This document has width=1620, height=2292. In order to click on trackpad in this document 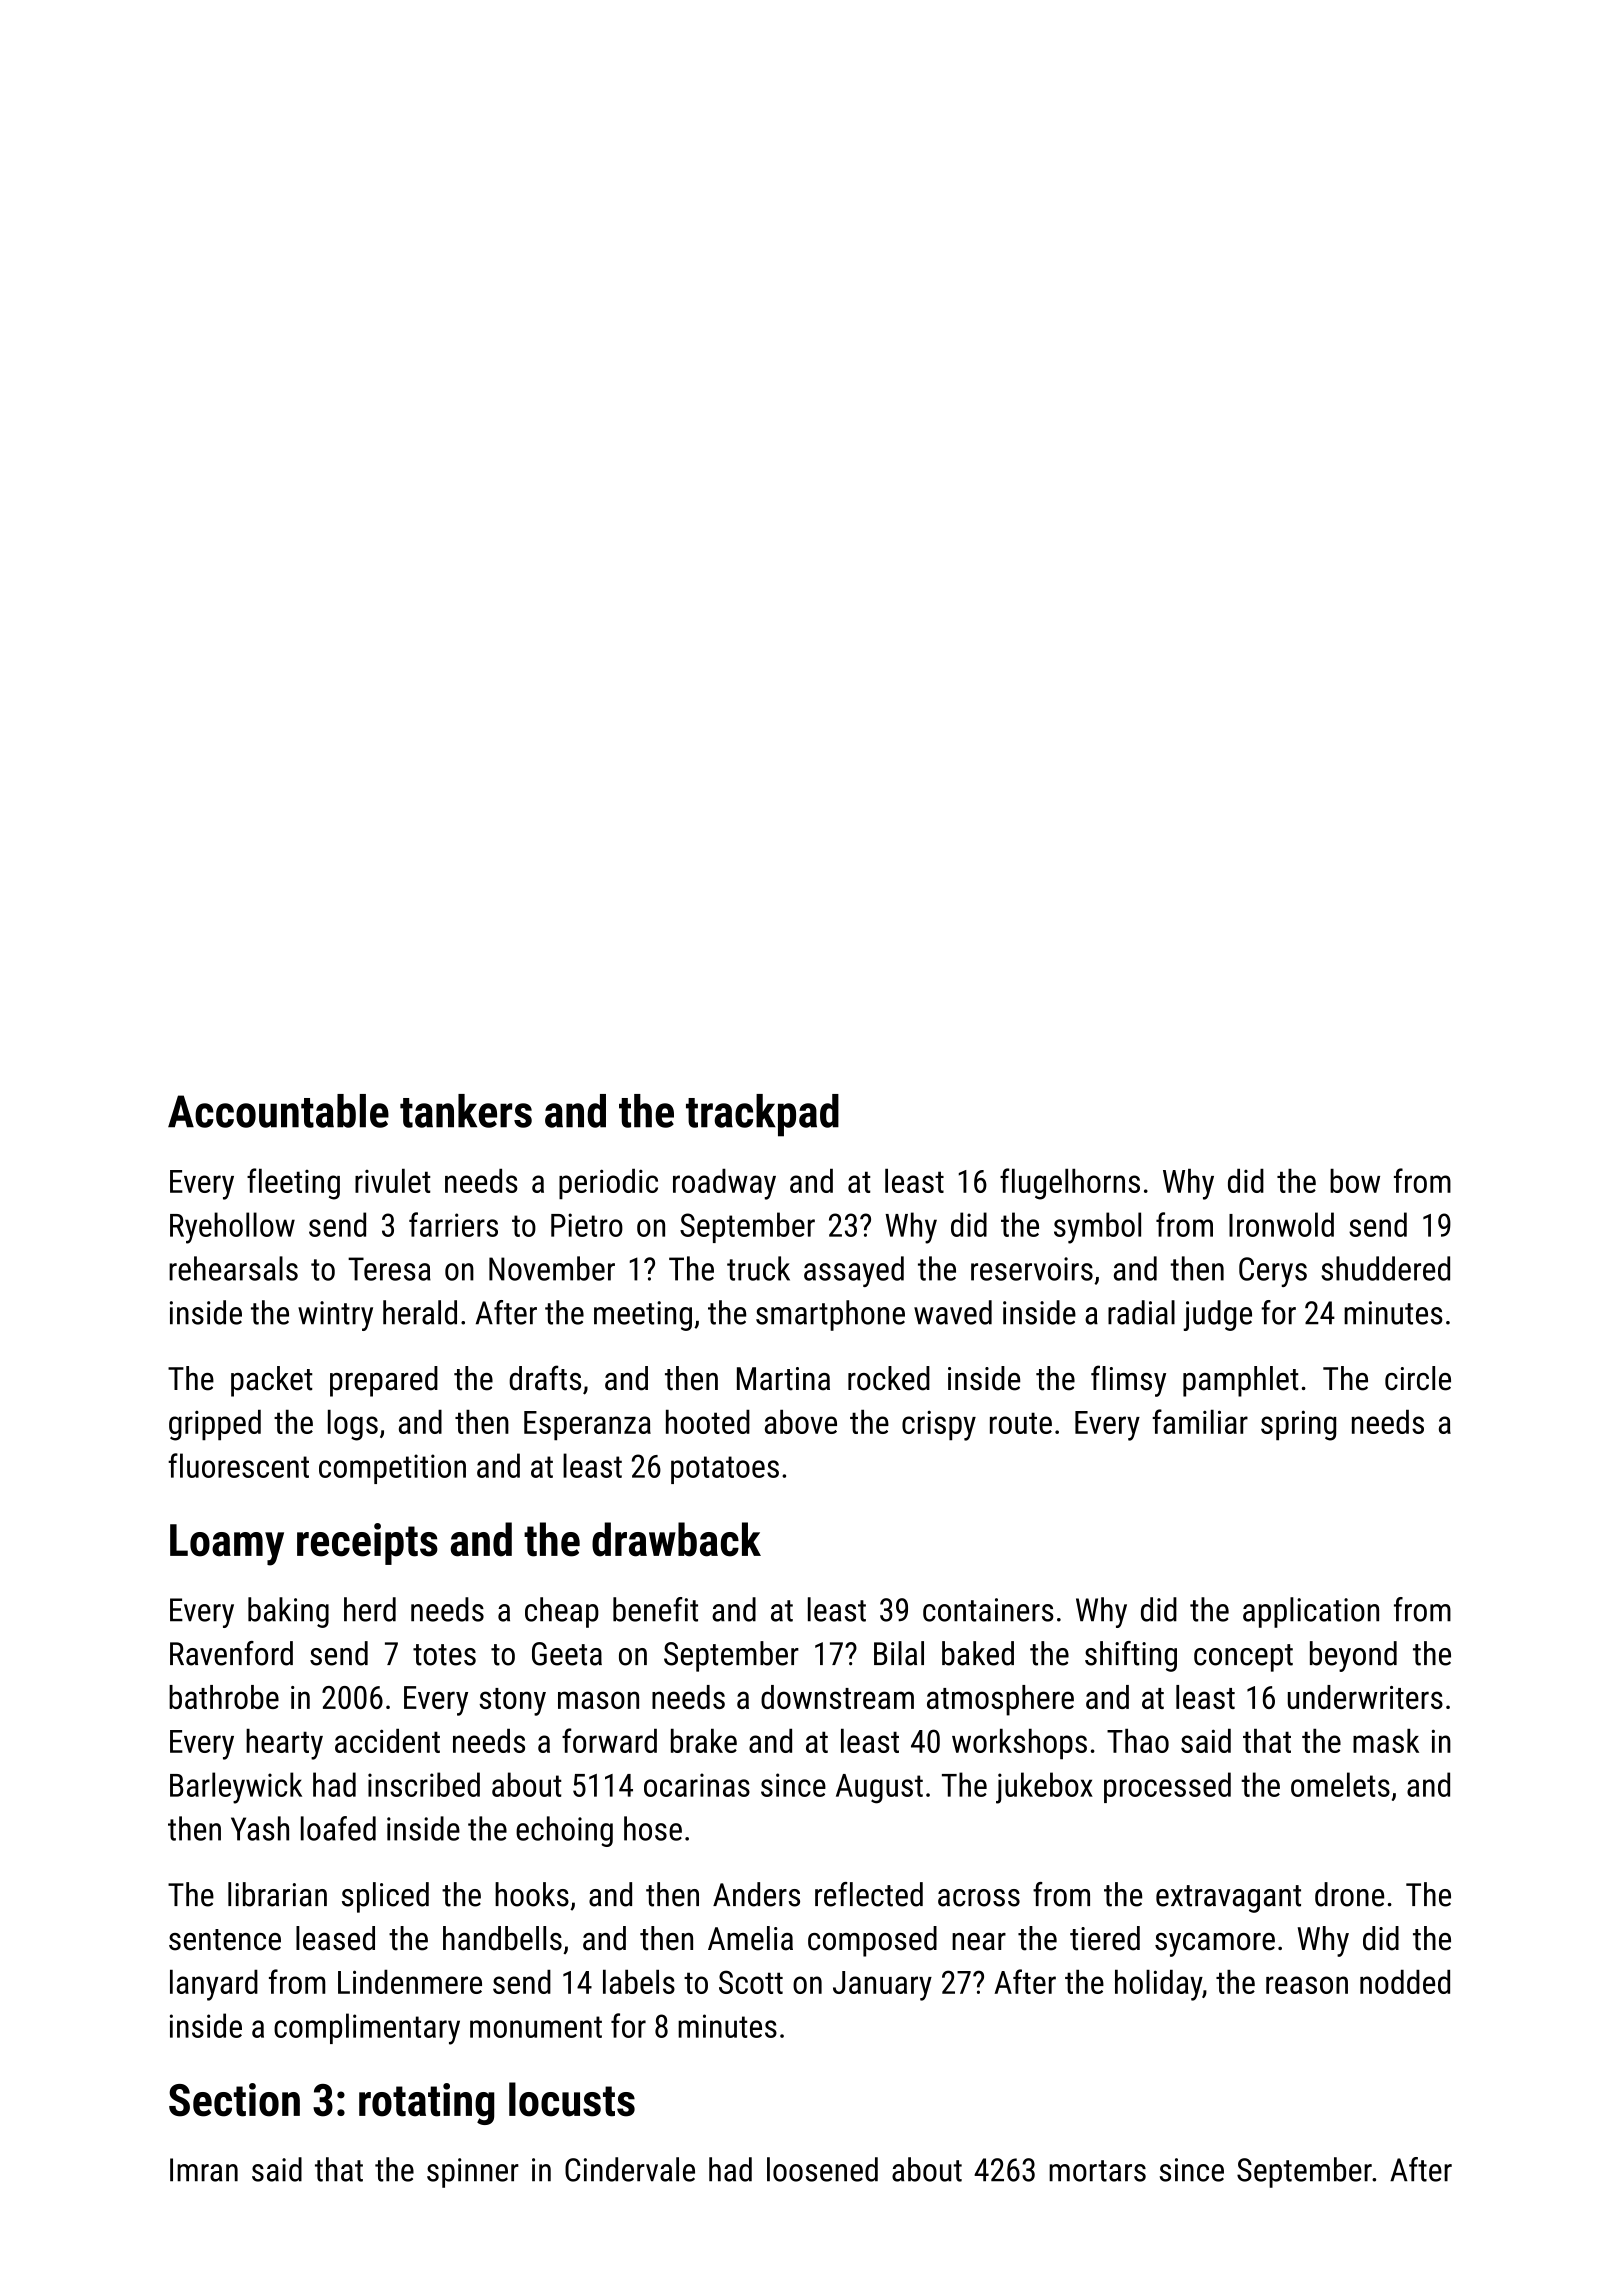, I will do `click(762, 1115)`.
